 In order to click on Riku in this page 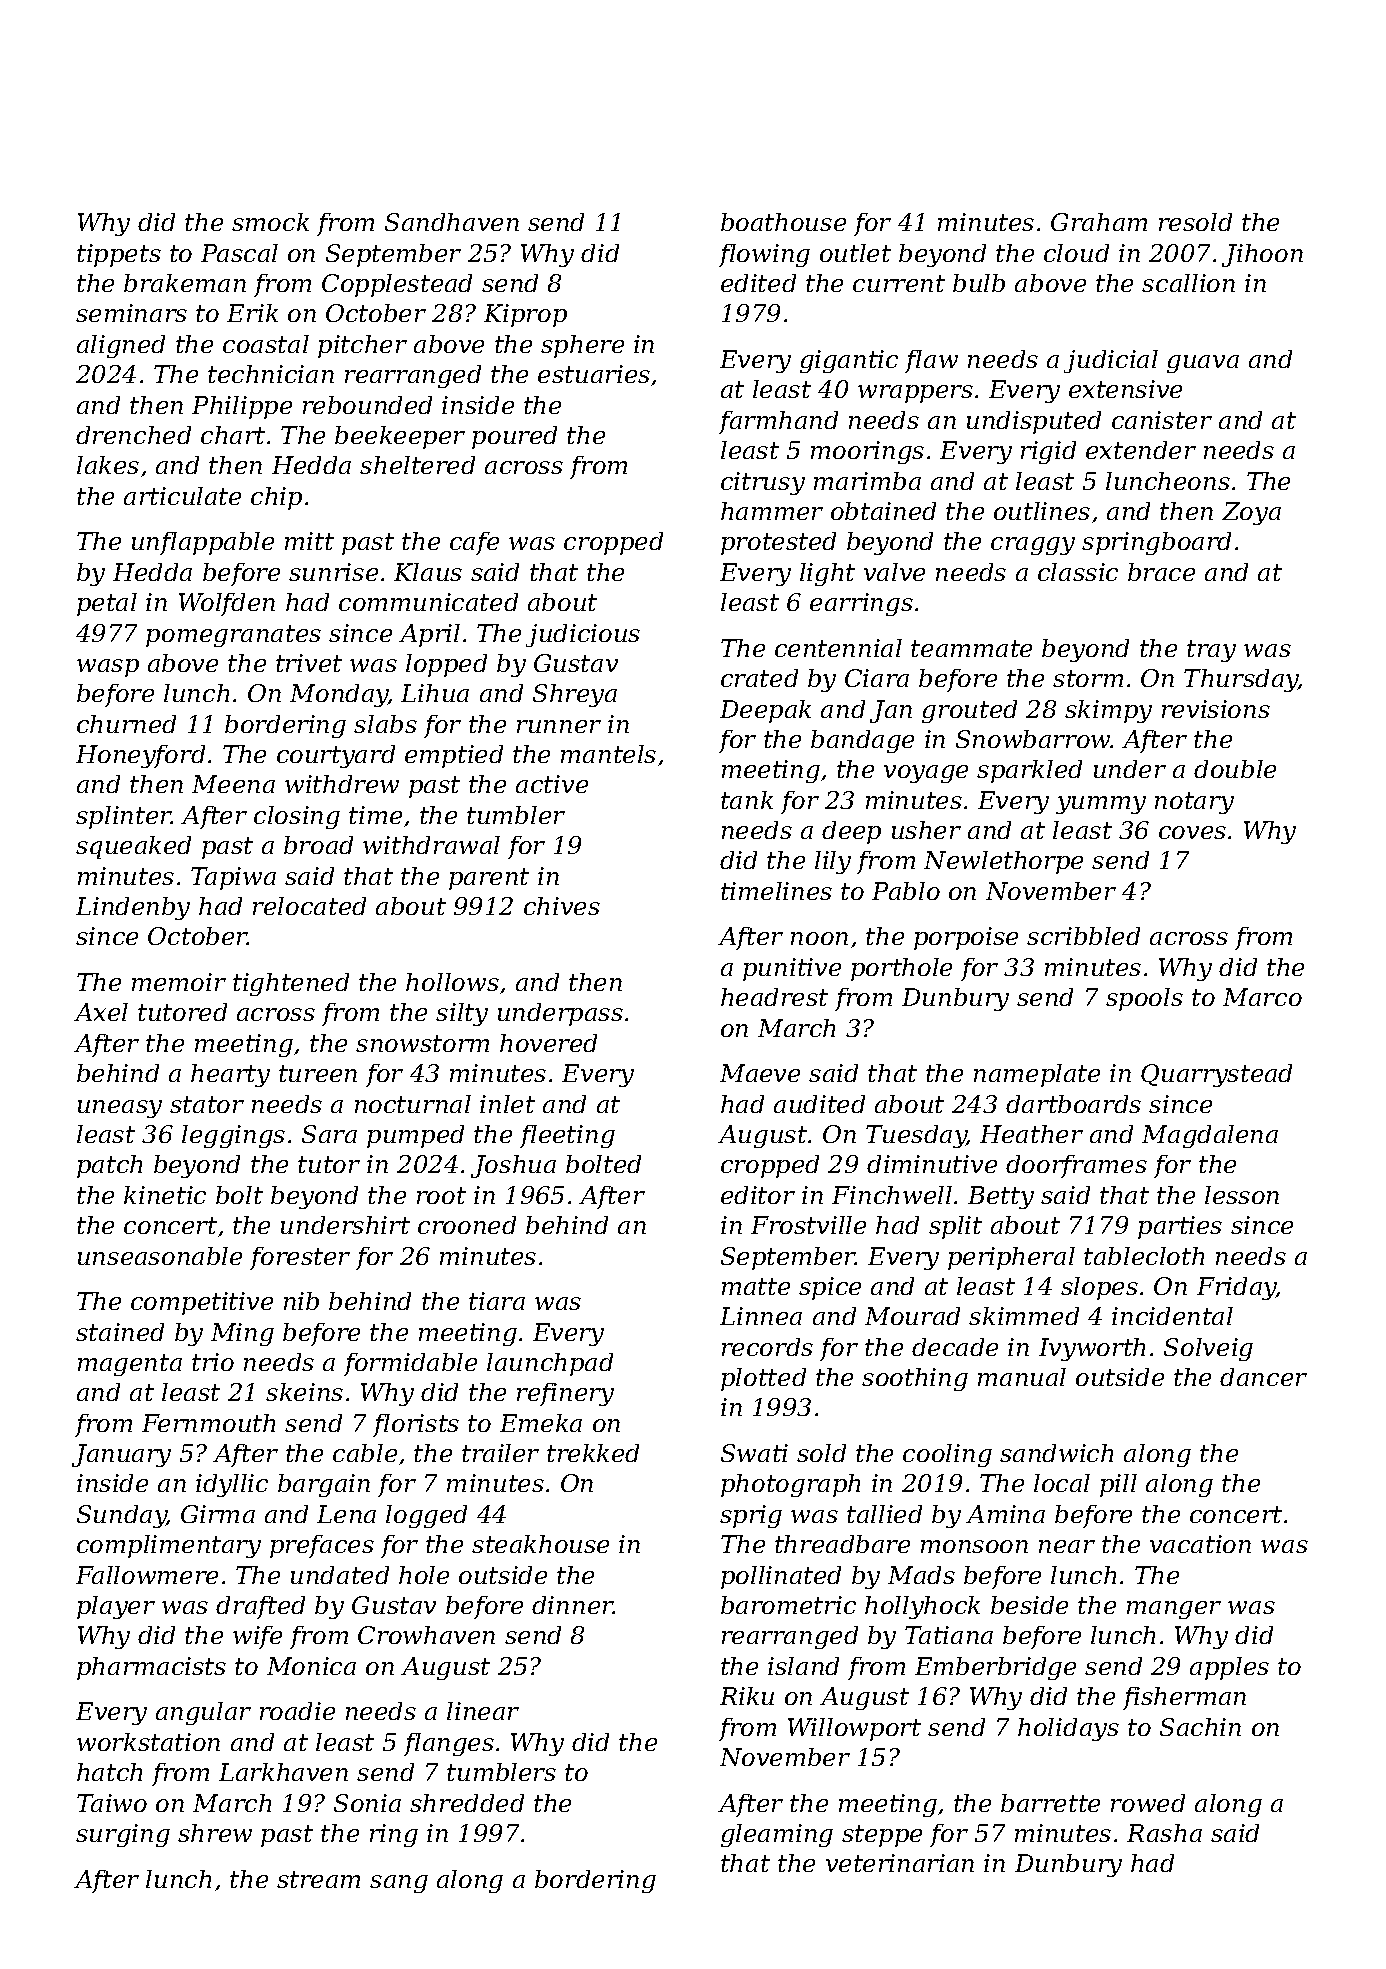, I will do `click(747, 1696)`.
